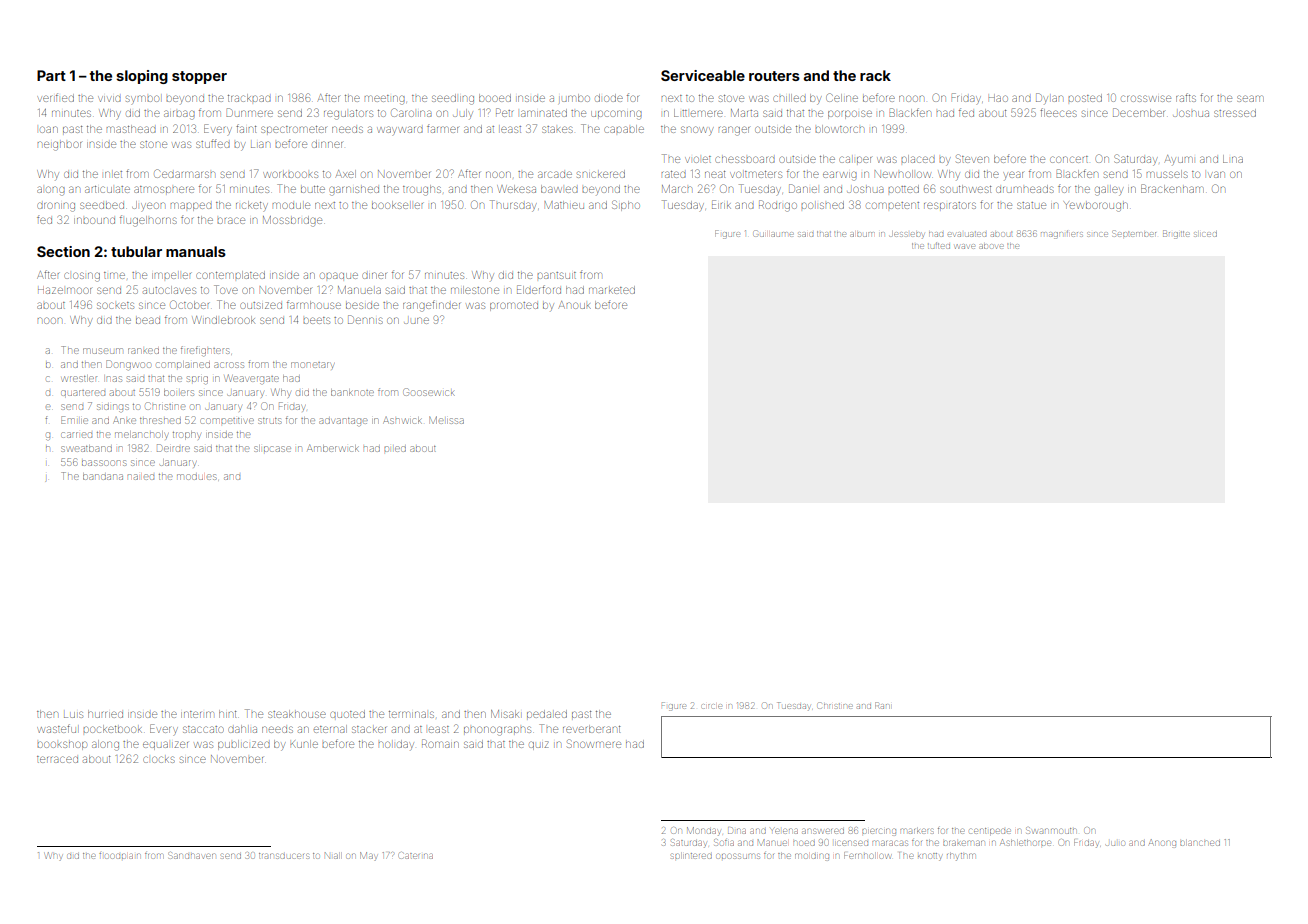 Image resolution: width=1308 pixels, height=924 pixels. Describe the element at coordinates (192, 855) in the screenshot. I see `Sandhaven` at that location.
